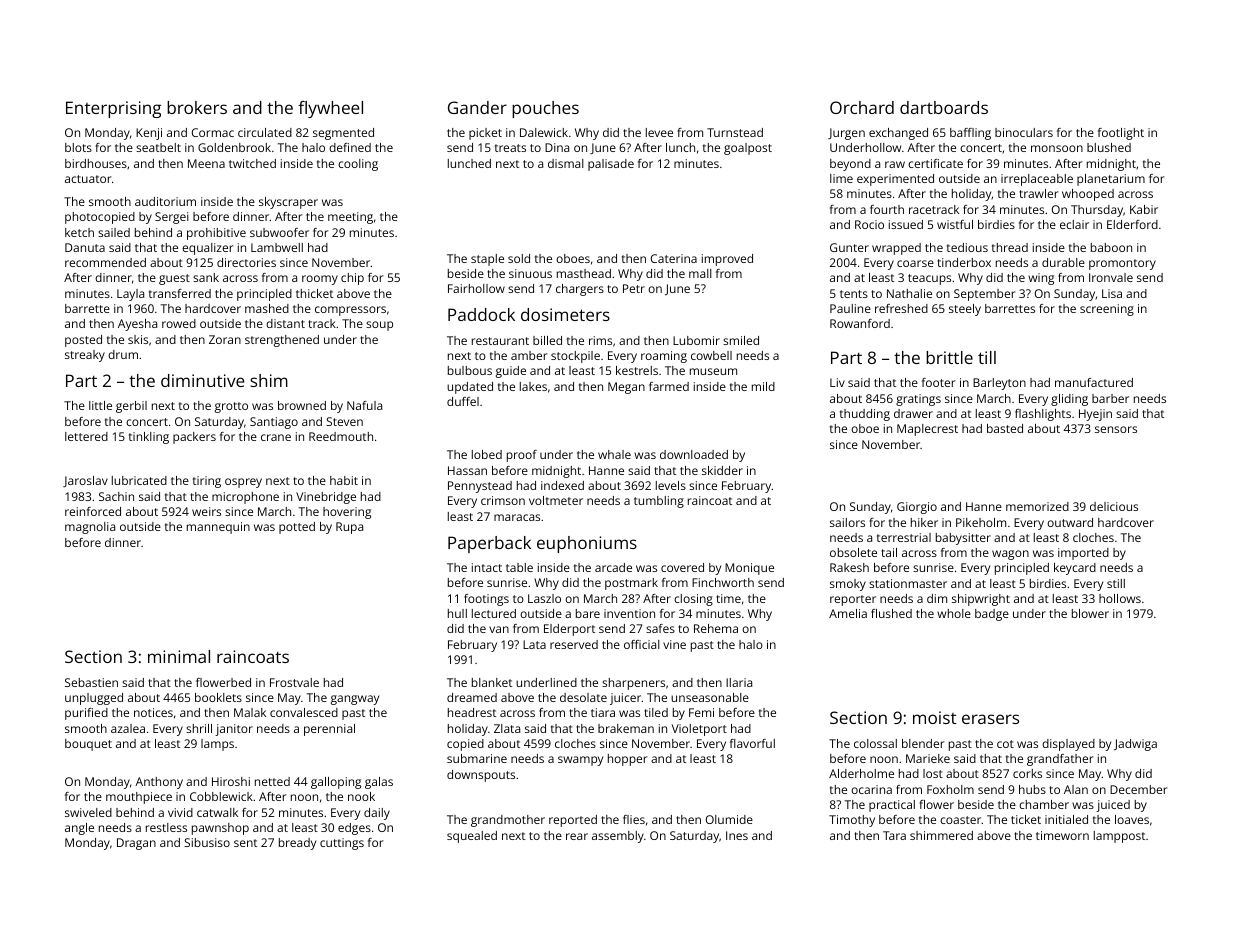 The image size is (1233, 952). What do you see at coordinates (1090, 613) in the screenshot?
I see `blower` at bounding box center [1090, 613].
